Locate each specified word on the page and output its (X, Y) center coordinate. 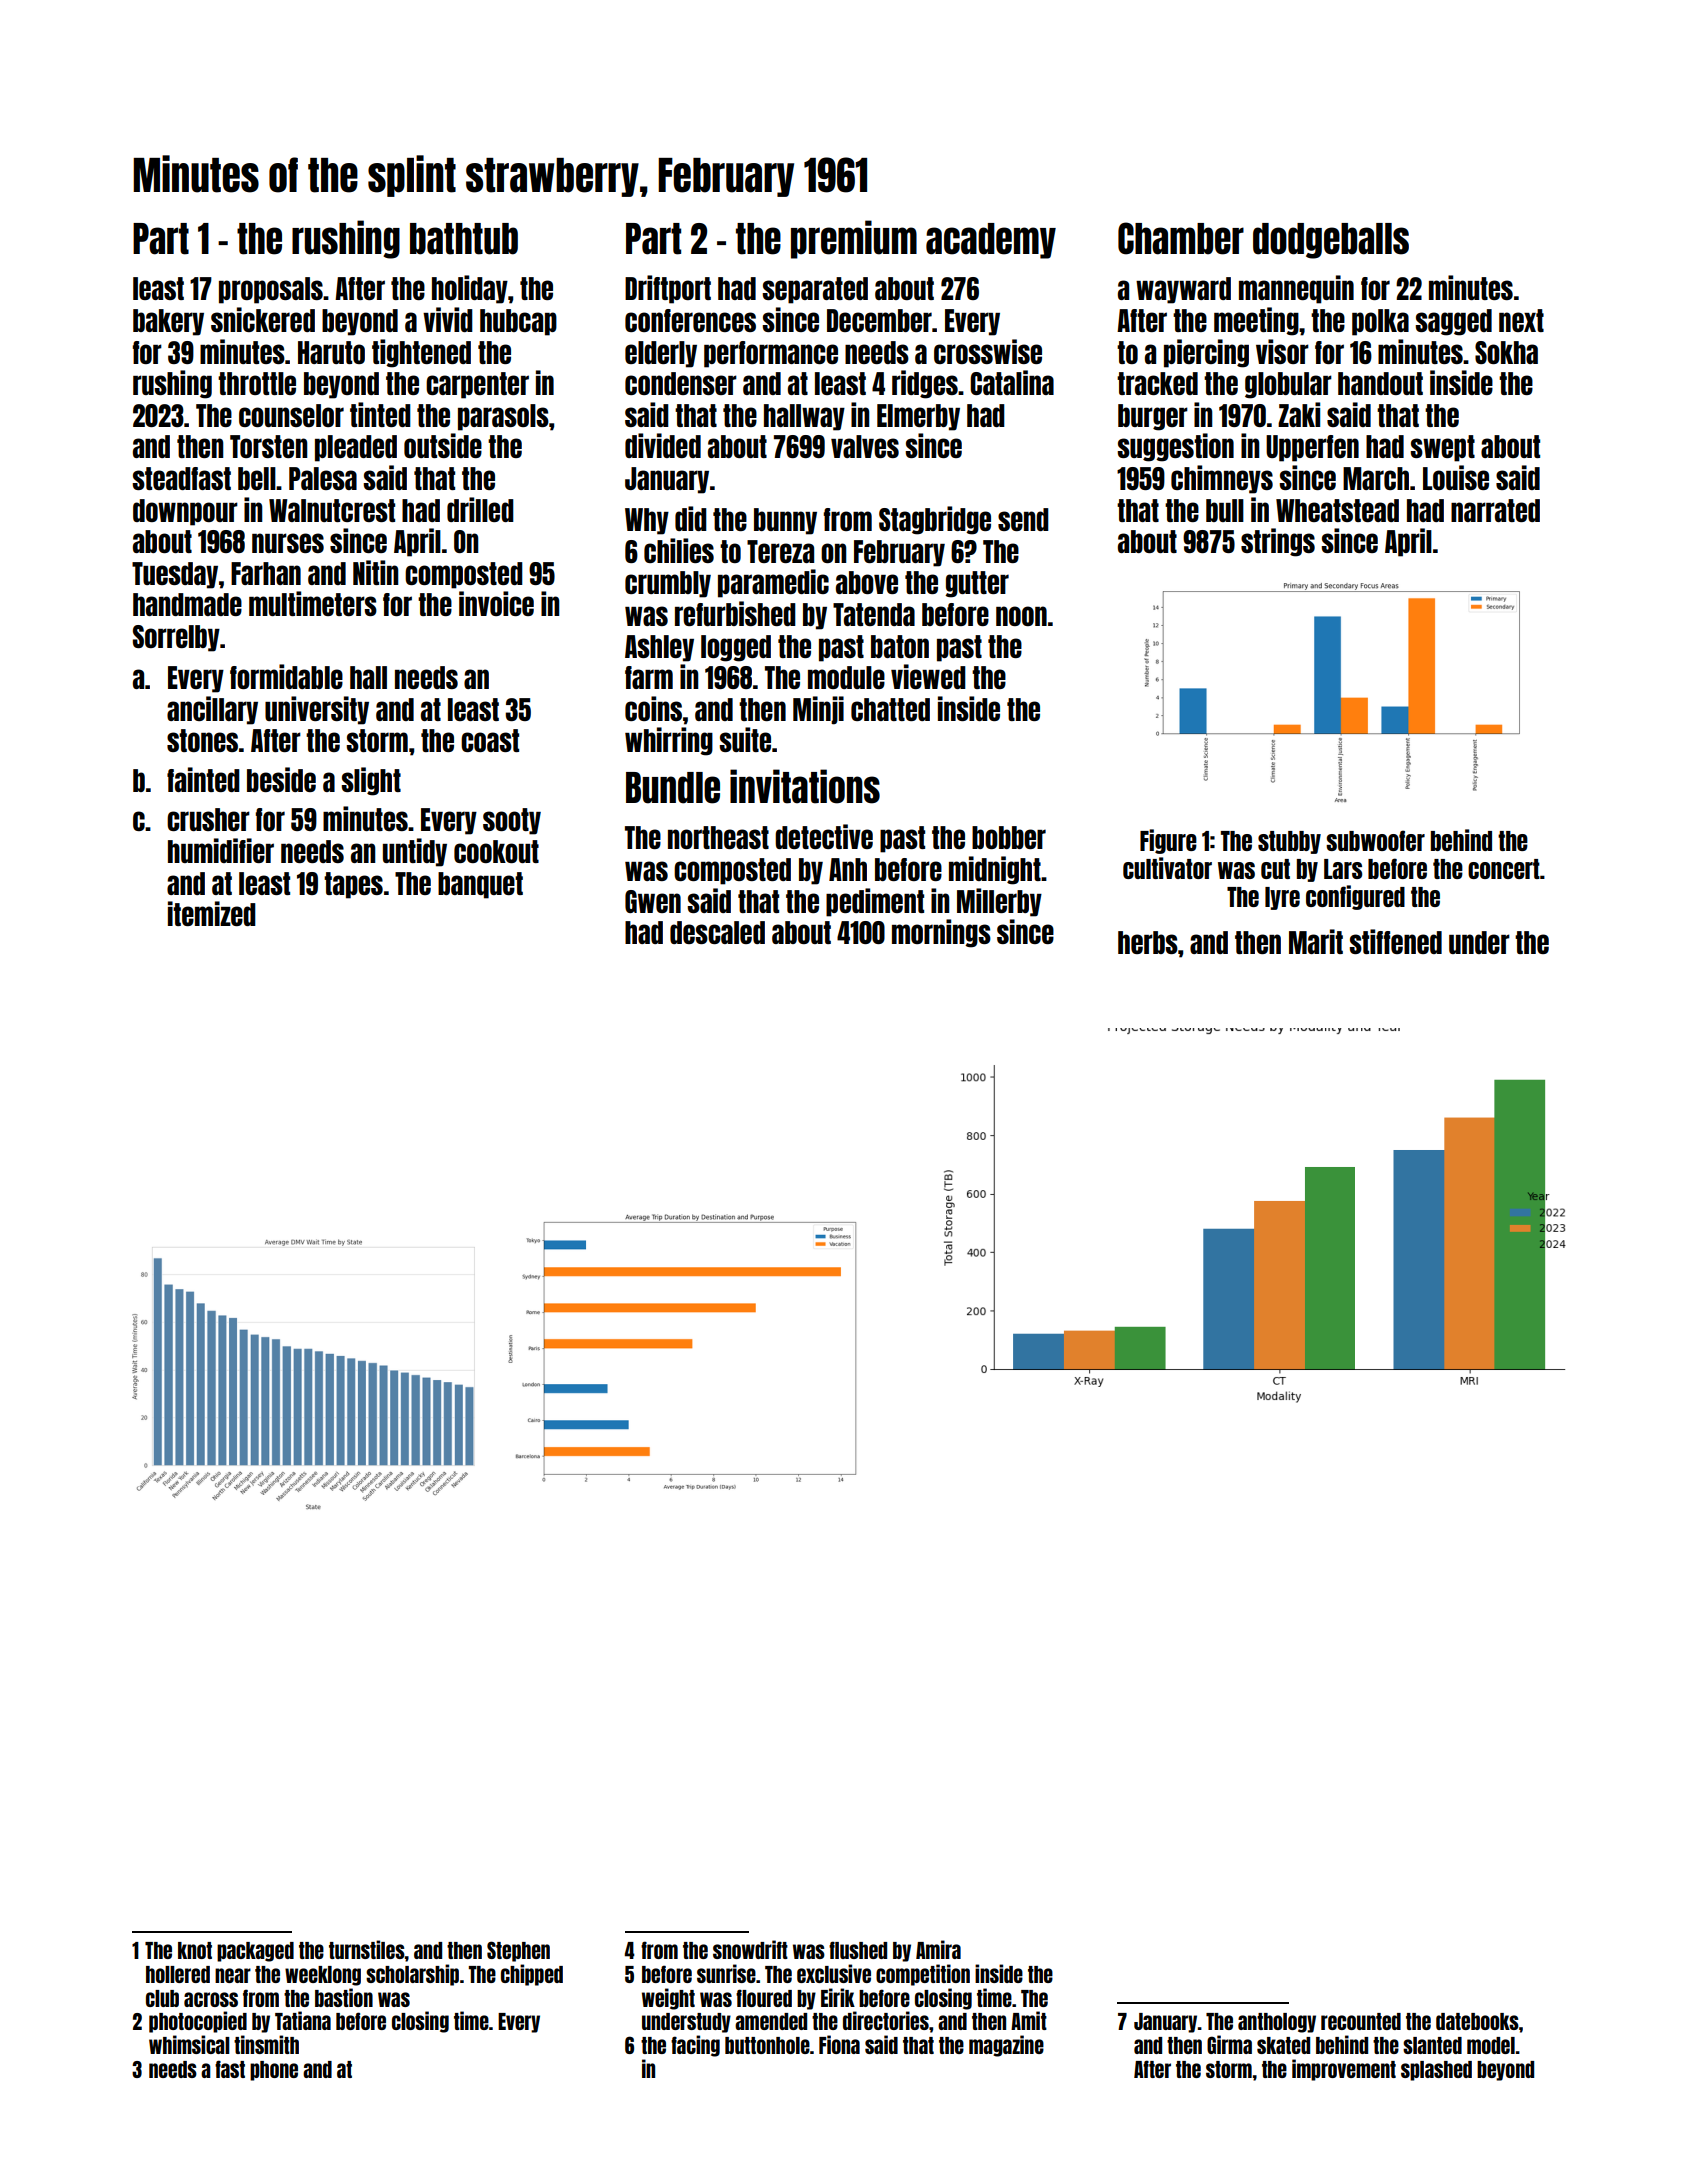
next (1521, 320)
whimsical (189, 2044)
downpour (185, 512)
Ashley (659, 648)
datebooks (1477, 2021)
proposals (271, 290)
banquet (480, 885)
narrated (1495, 510)
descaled (717, 932)
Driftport (668, 289)
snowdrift (750, 1949)
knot (195, 1950)
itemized (212, 913)
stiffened (1395, 941)
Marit (1316, 941)
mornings (941, 933)
